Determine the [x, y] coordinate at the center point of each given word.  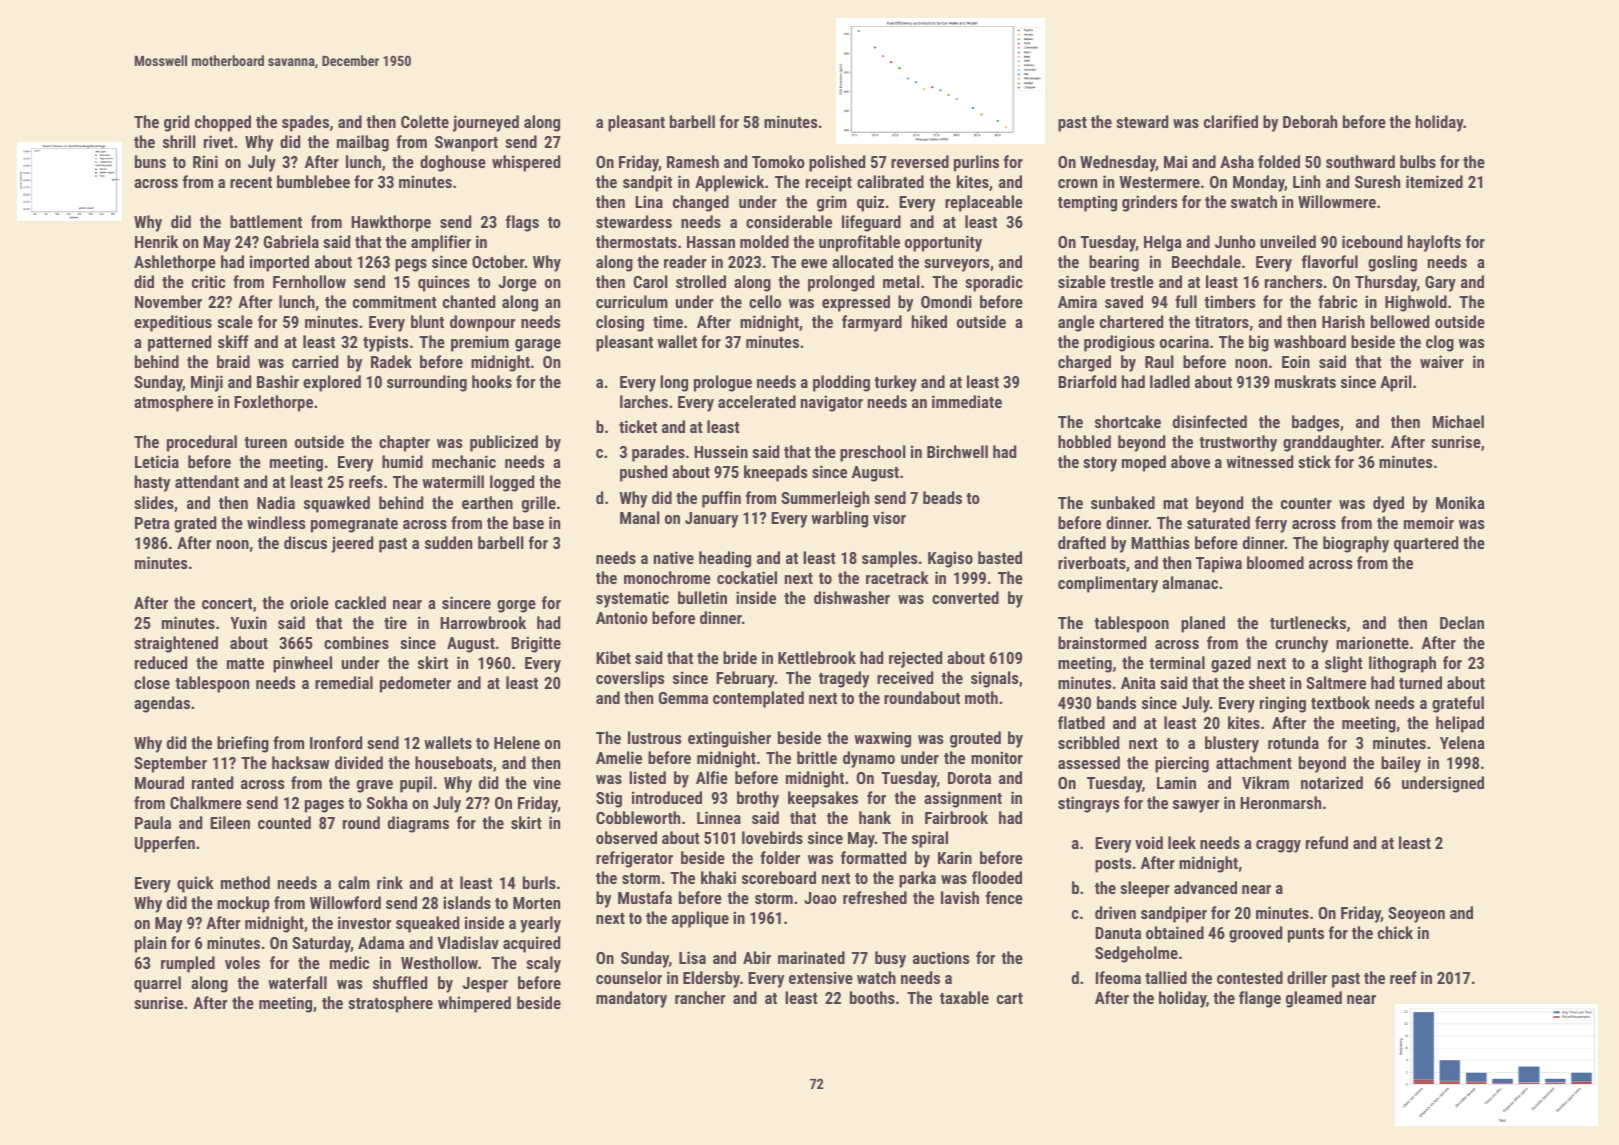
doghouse [453, 163]
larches [644, 401]
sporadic [994, 283]
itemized [1434, 181]
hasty [152, 483]
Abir [757, 957]
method [245, 882]
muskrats [1305, 381]
